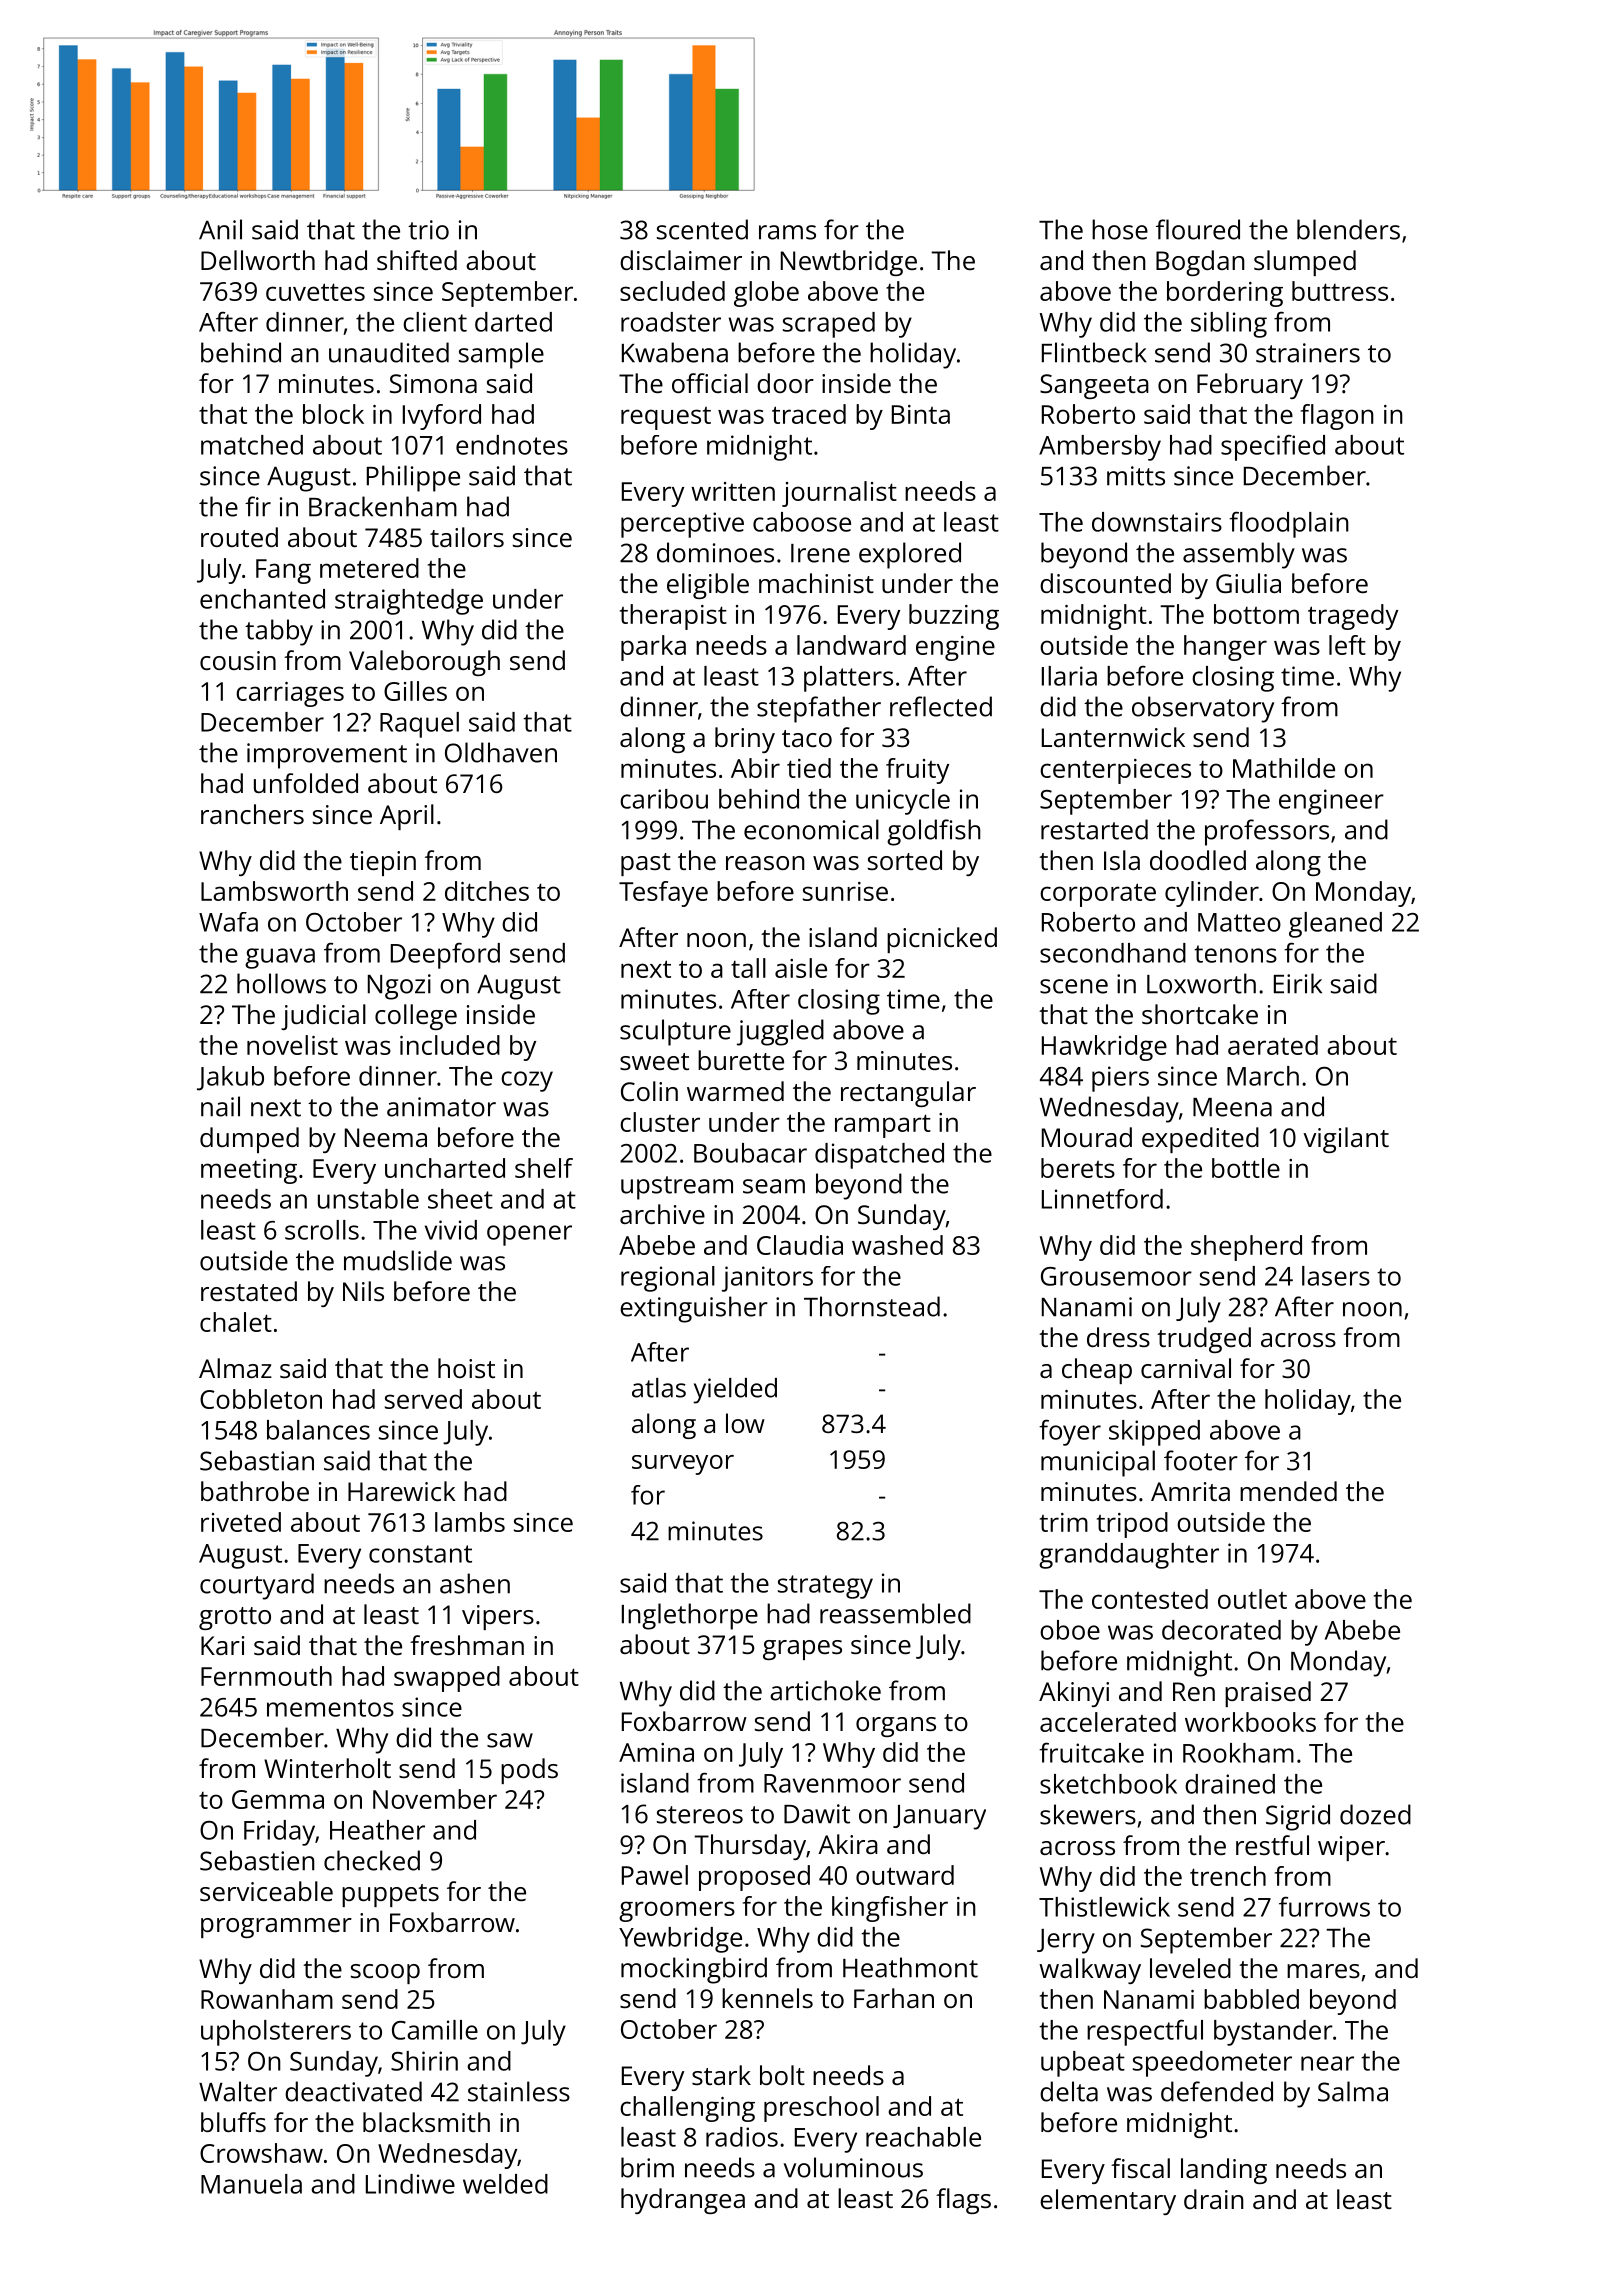  Describe the element at coordinates (505, 2184) in the page. I see `welded` at that location.
